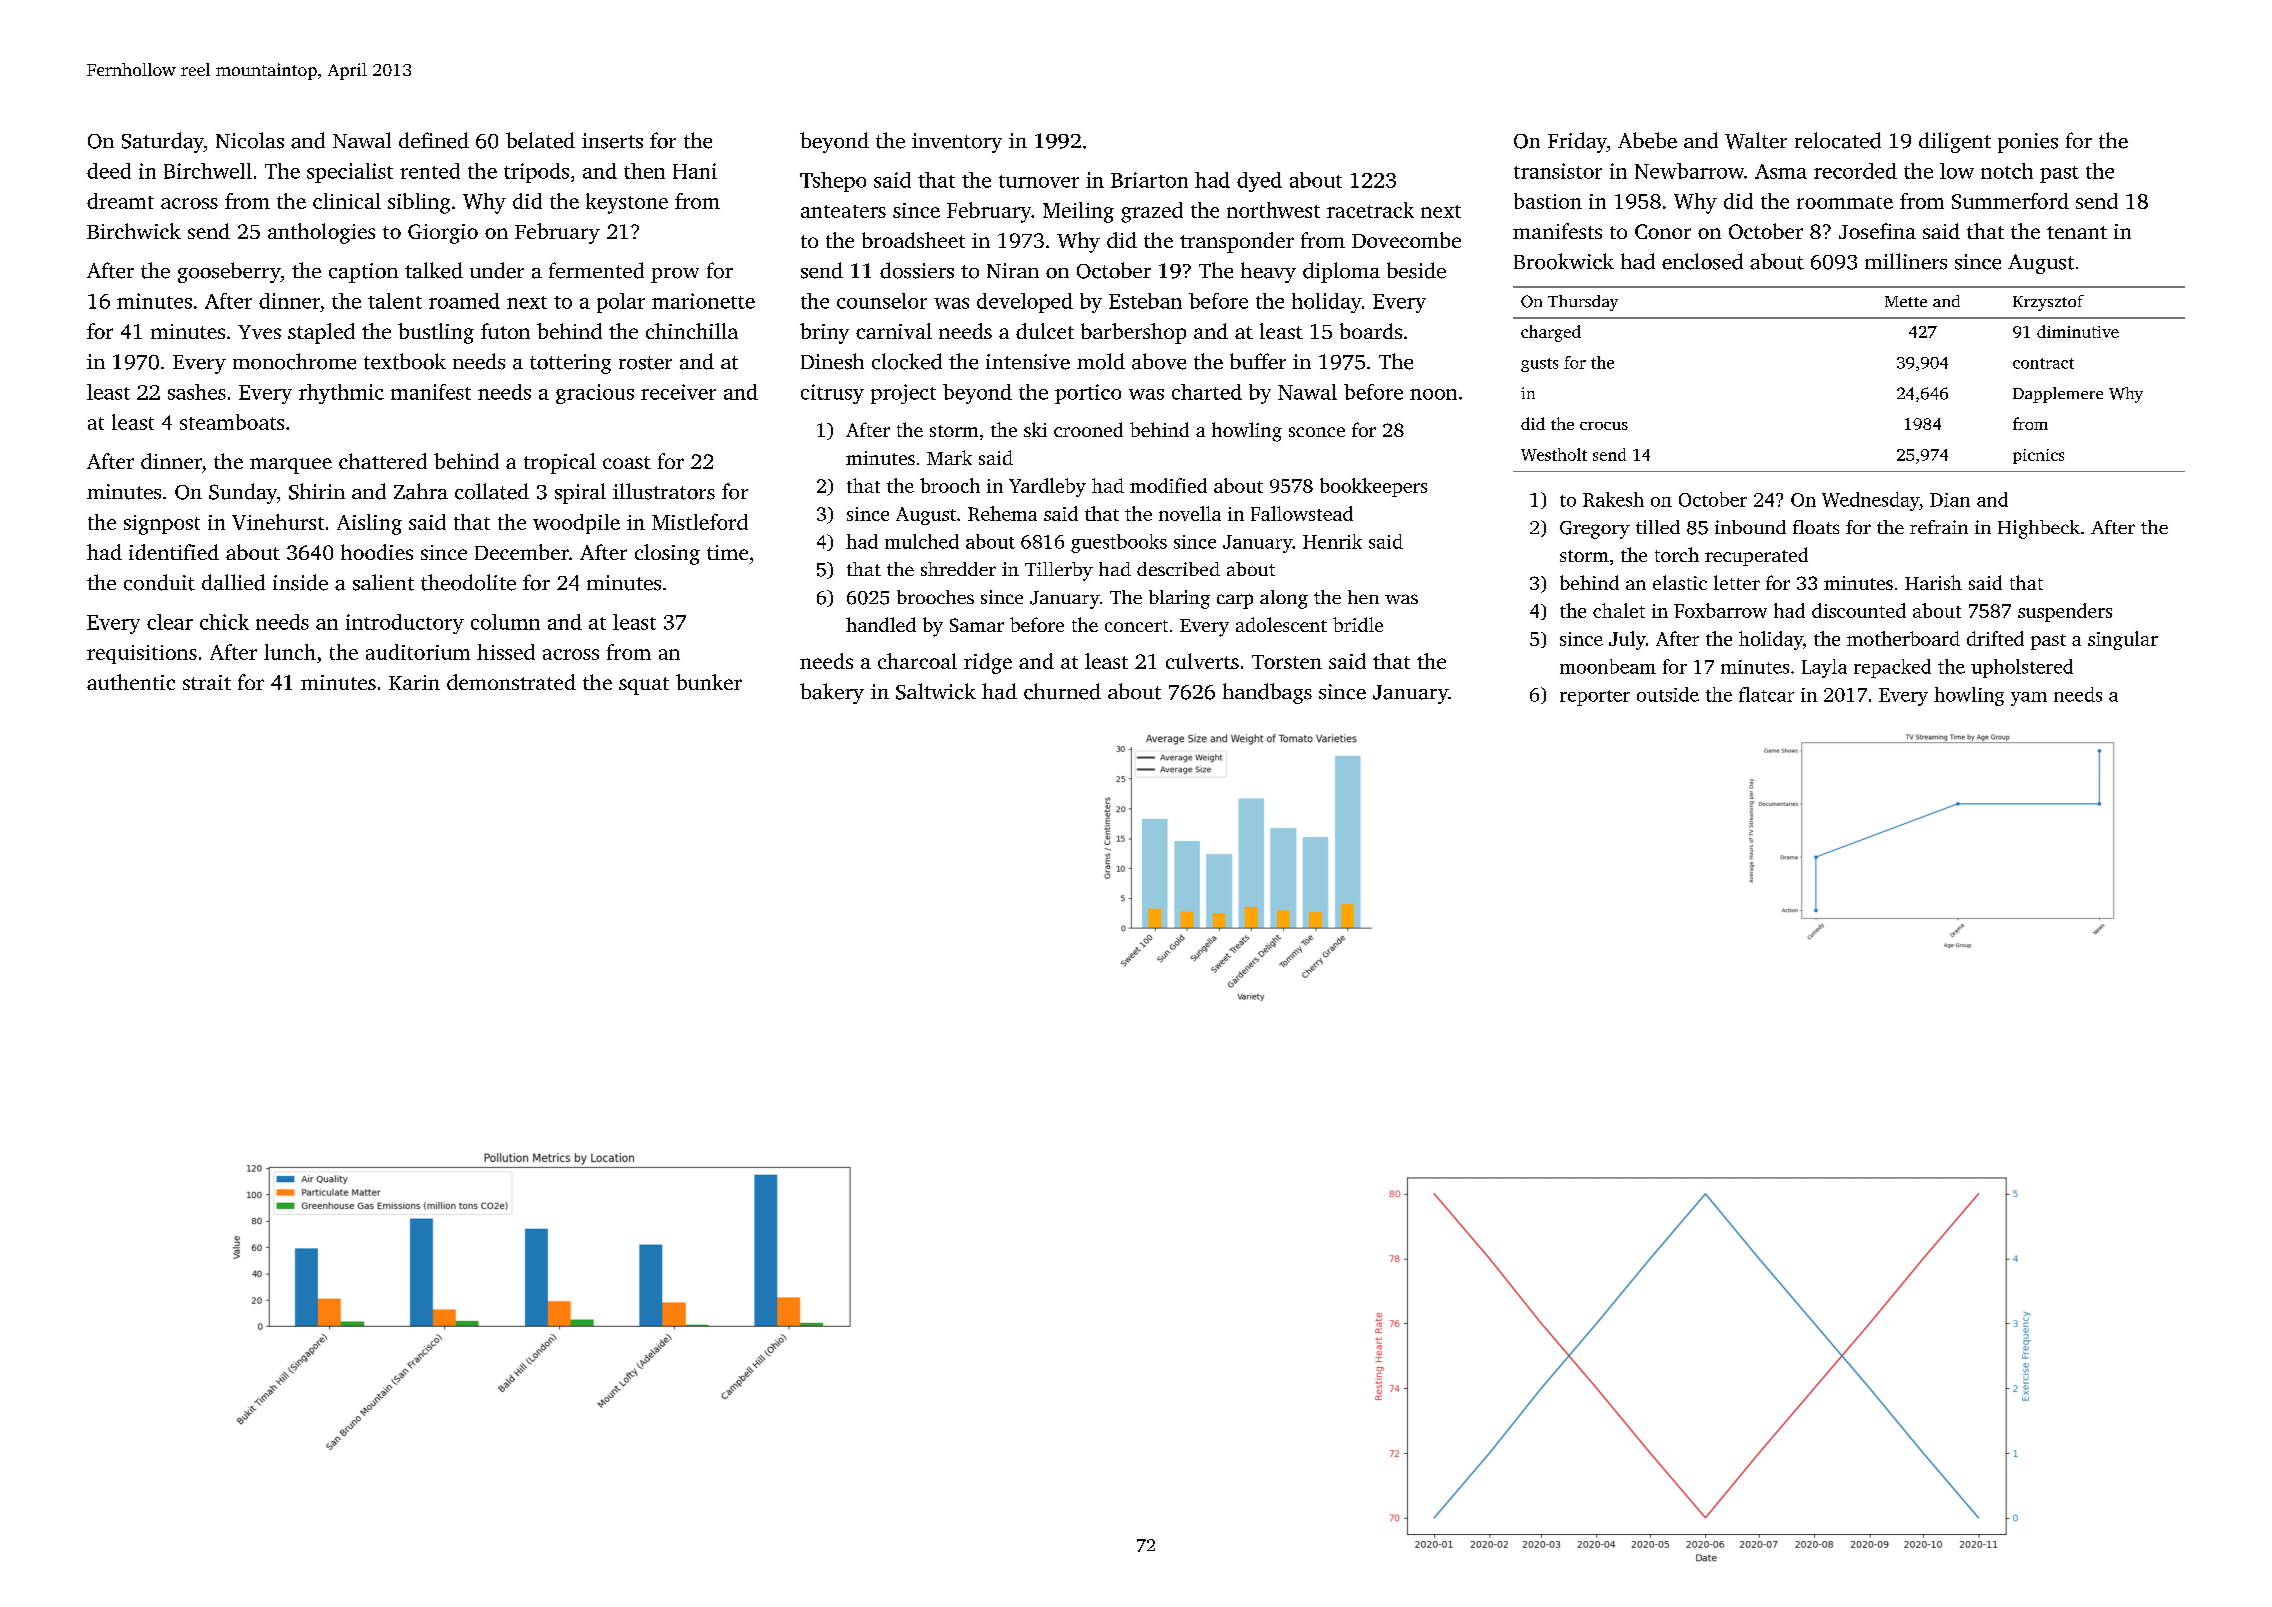 Image resolution: width=2272 pixels, height=1607 pixels. What do you see at coordinates (957, 143) in the screenshot?
I see `inventory` at bounding box center [957, 143].
